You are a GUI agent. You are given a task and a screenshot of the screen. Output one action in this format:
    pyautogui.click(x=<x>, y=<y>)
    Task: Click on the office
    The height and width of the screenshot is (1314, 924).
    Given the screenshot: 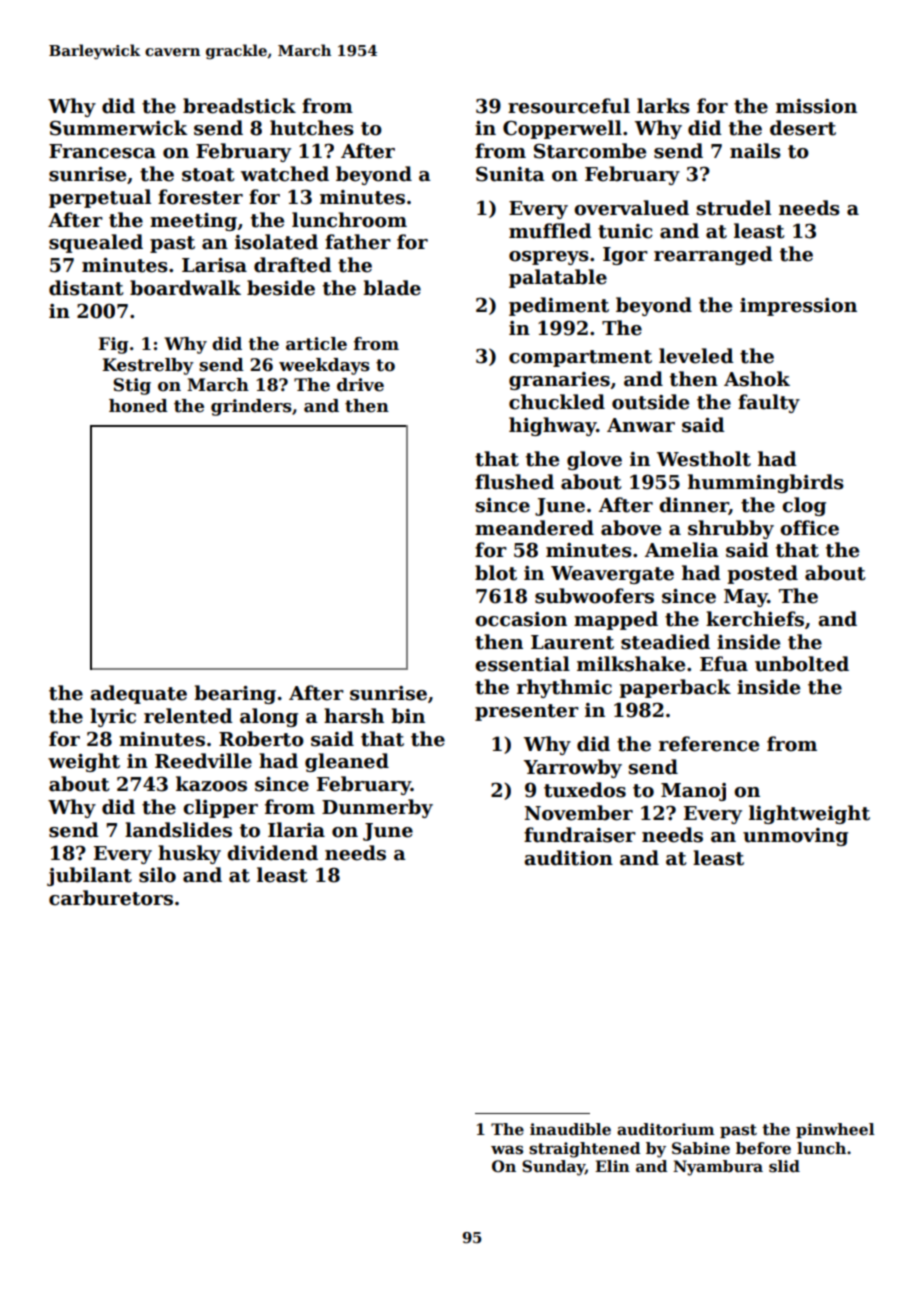 What is the action you would take?
    pyautogui.click(x=809, y=528)
